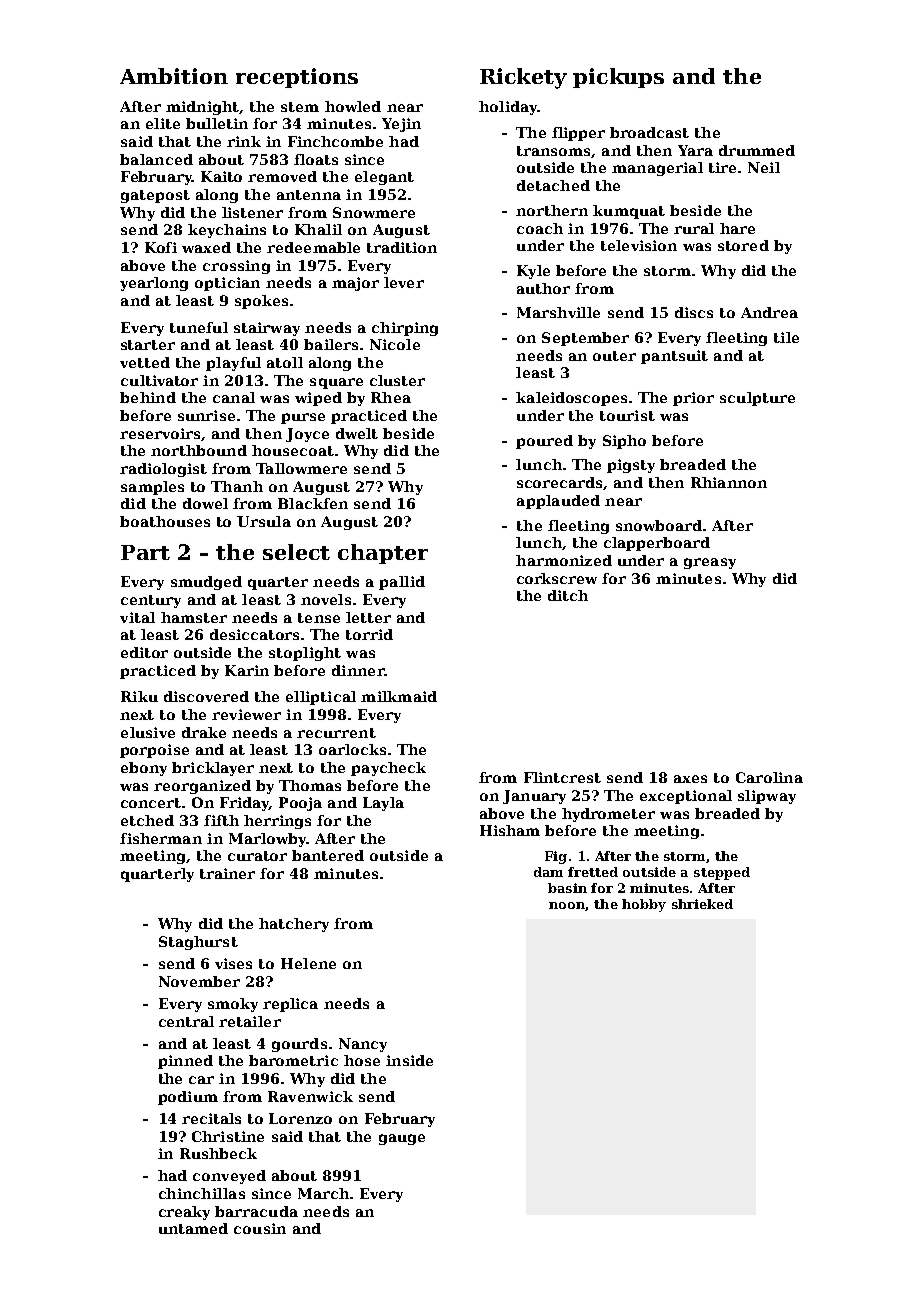  What do you see at coordinates (644, 905) in the screenshot?
I see `hobby` at bounding box center [644, 905].
